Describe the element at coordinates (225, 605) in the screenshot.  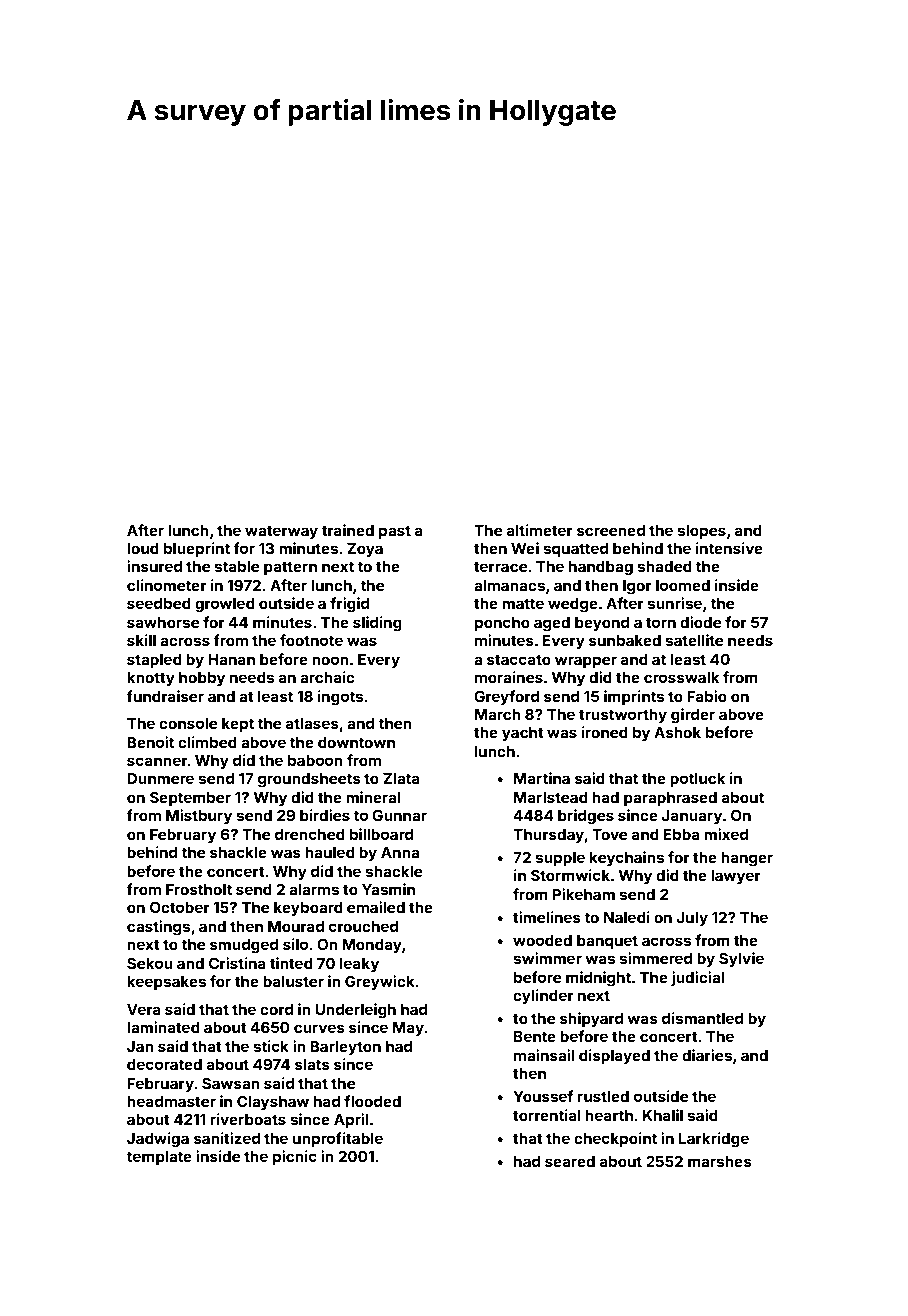
I see `growled` at that location.
